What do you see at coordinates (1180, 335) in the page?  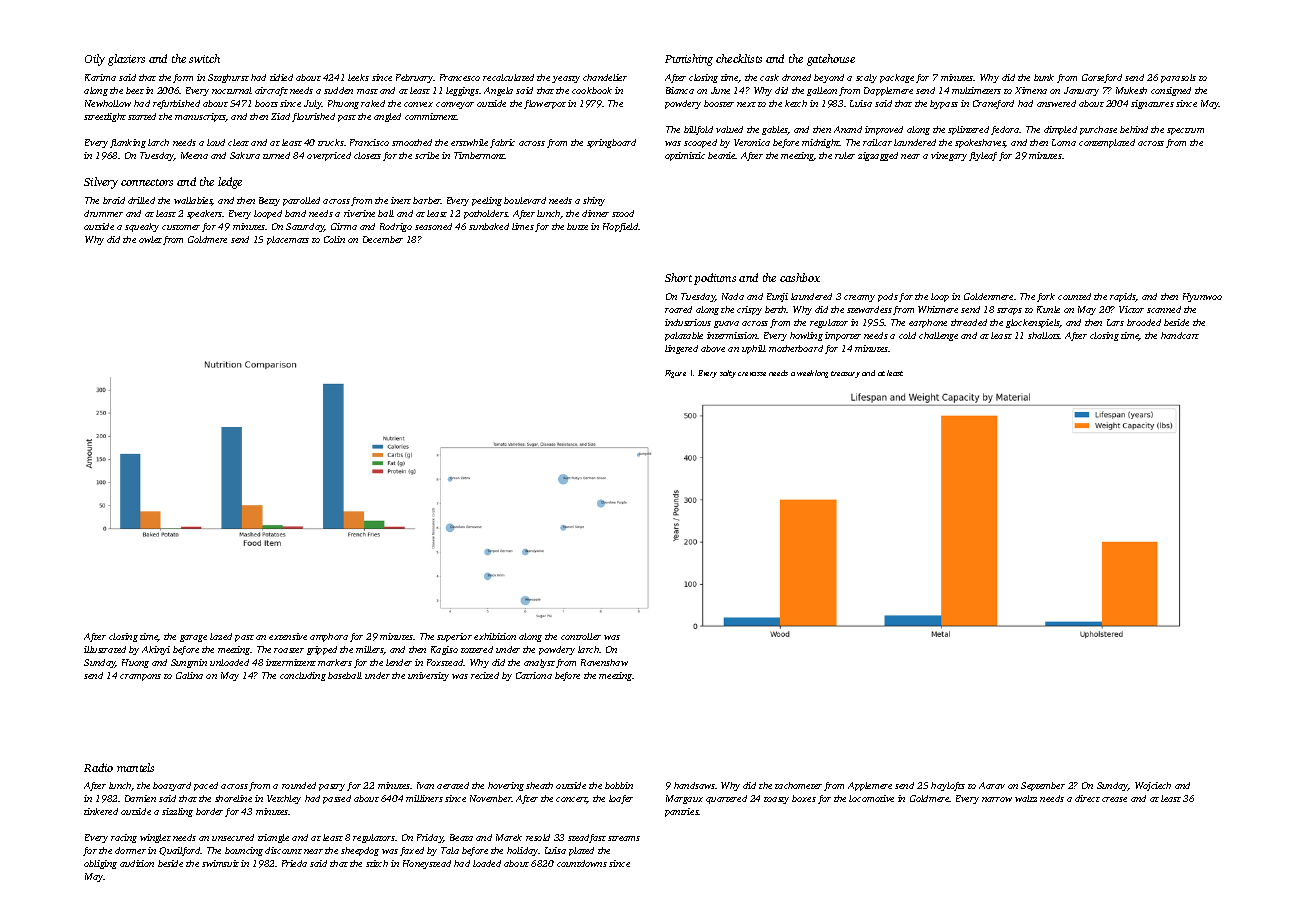 I see `handcart` at bounding box center [1180, 335].
